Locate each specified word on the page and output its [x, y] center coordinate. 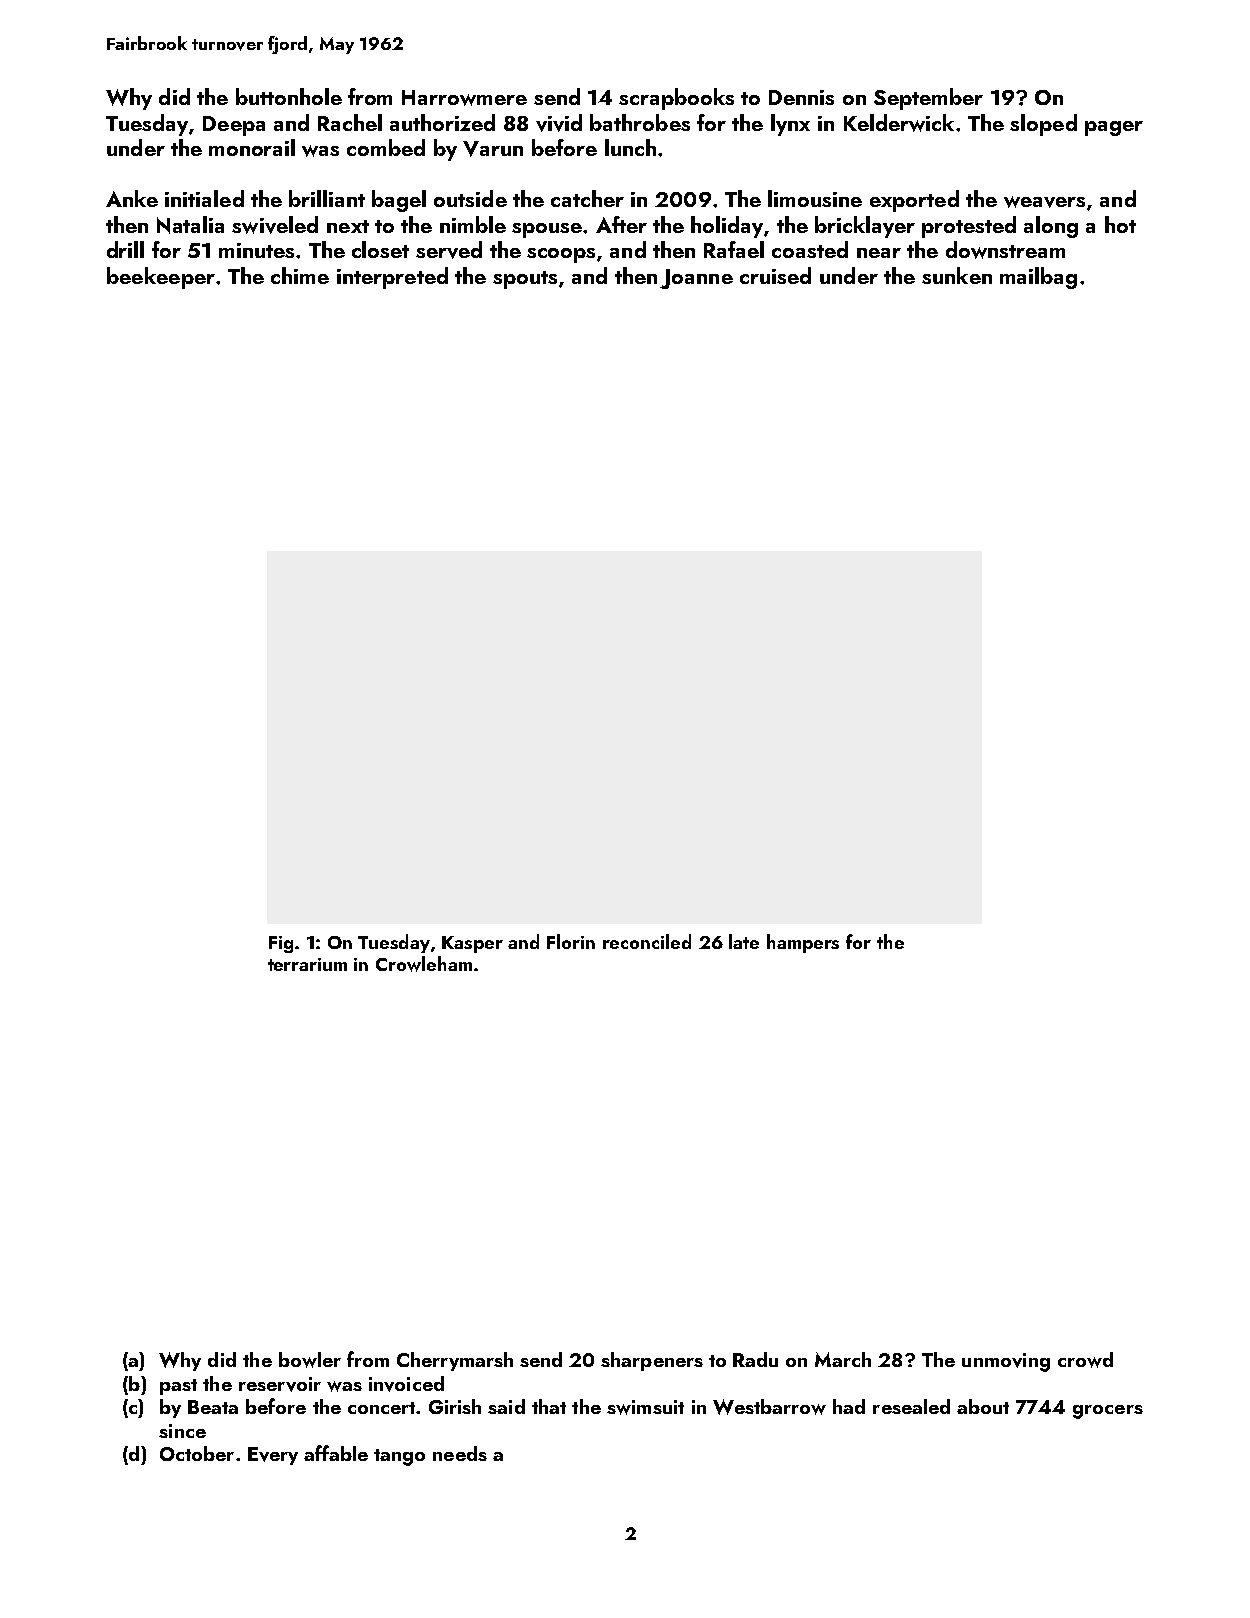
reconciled [647, 941]
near [879, 253]
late [744, 941]
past [178, 1387]
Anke [132, 198]
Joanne [696, 279]
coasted [810, 249]
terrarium [307, 964]
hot [1120, 224]
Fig [281, 944]
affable [336, 1453]
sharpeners [652, 1361]
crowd [1085, 1360]
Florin [571, 941]
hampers [803, 943]
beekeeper [161, 278]
